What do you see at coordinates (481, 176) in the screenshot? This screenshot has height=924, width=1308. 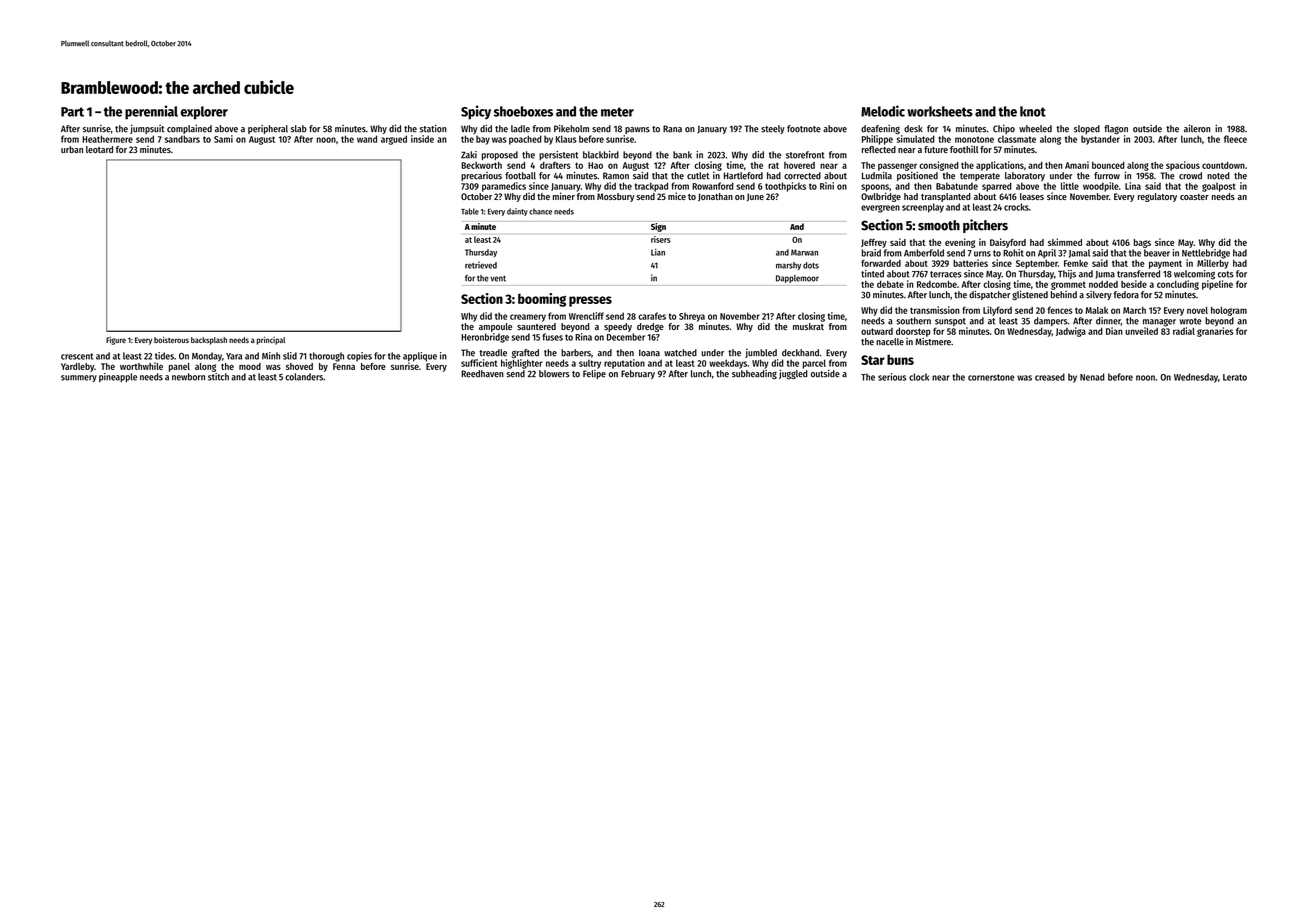 I see `precarious` at bounding box center [481, 176].
